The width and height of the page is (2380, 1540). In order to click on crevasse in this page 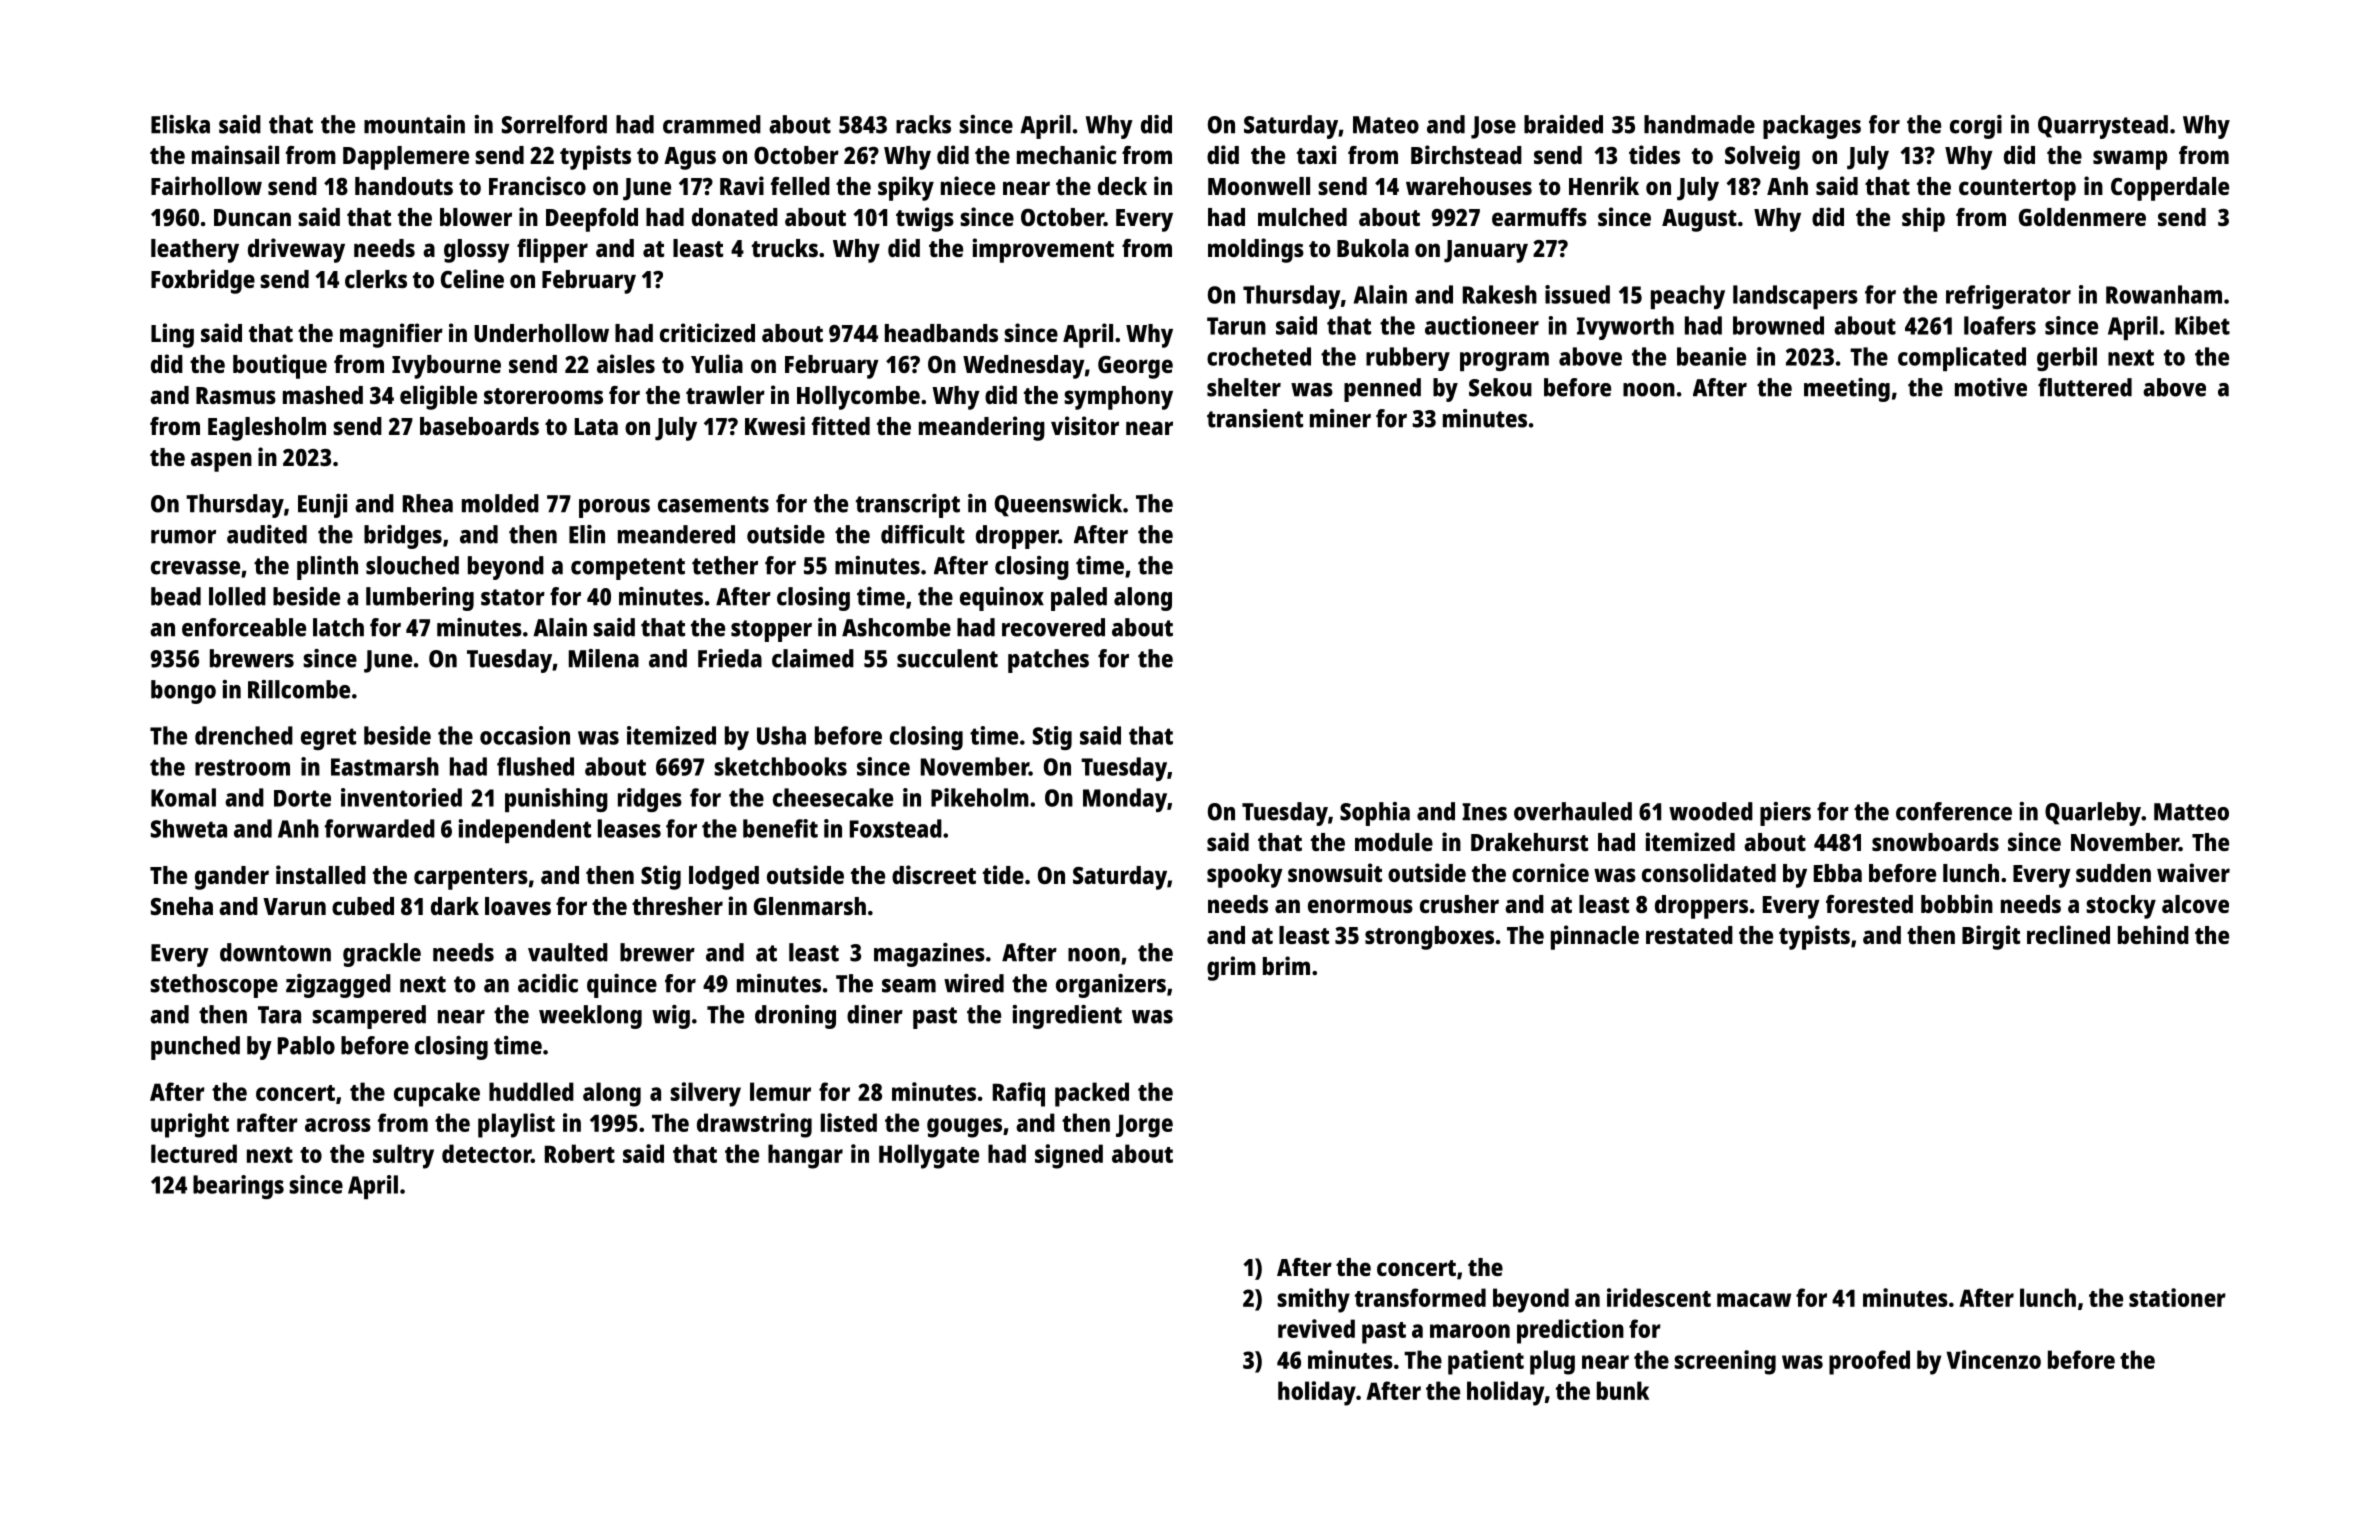, I will do `click(195, 568)`.
